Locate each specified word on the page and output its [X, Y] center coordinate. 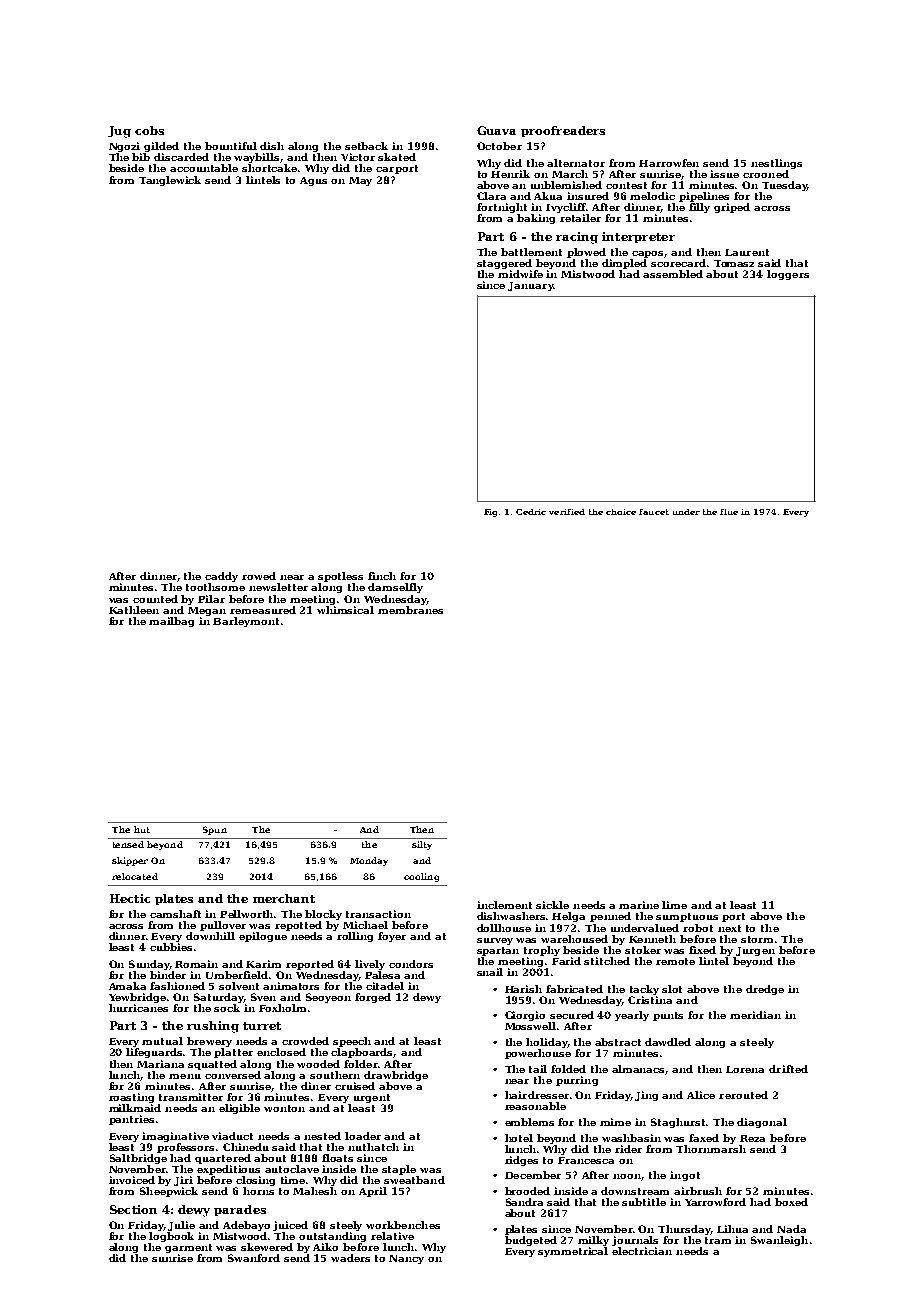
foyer [392, 937]
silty [422, 845]
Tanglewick [170, 181]
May [360, 181]
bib [141, 157]
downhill [210, 936]
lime [674, 905]
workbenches [403, 1225]
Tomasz [734, 263]
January [530, 286]
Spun [215, 830]
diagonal [762, 1123]
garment [188, 1248]
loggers [788, 275]
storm [757, 939]
